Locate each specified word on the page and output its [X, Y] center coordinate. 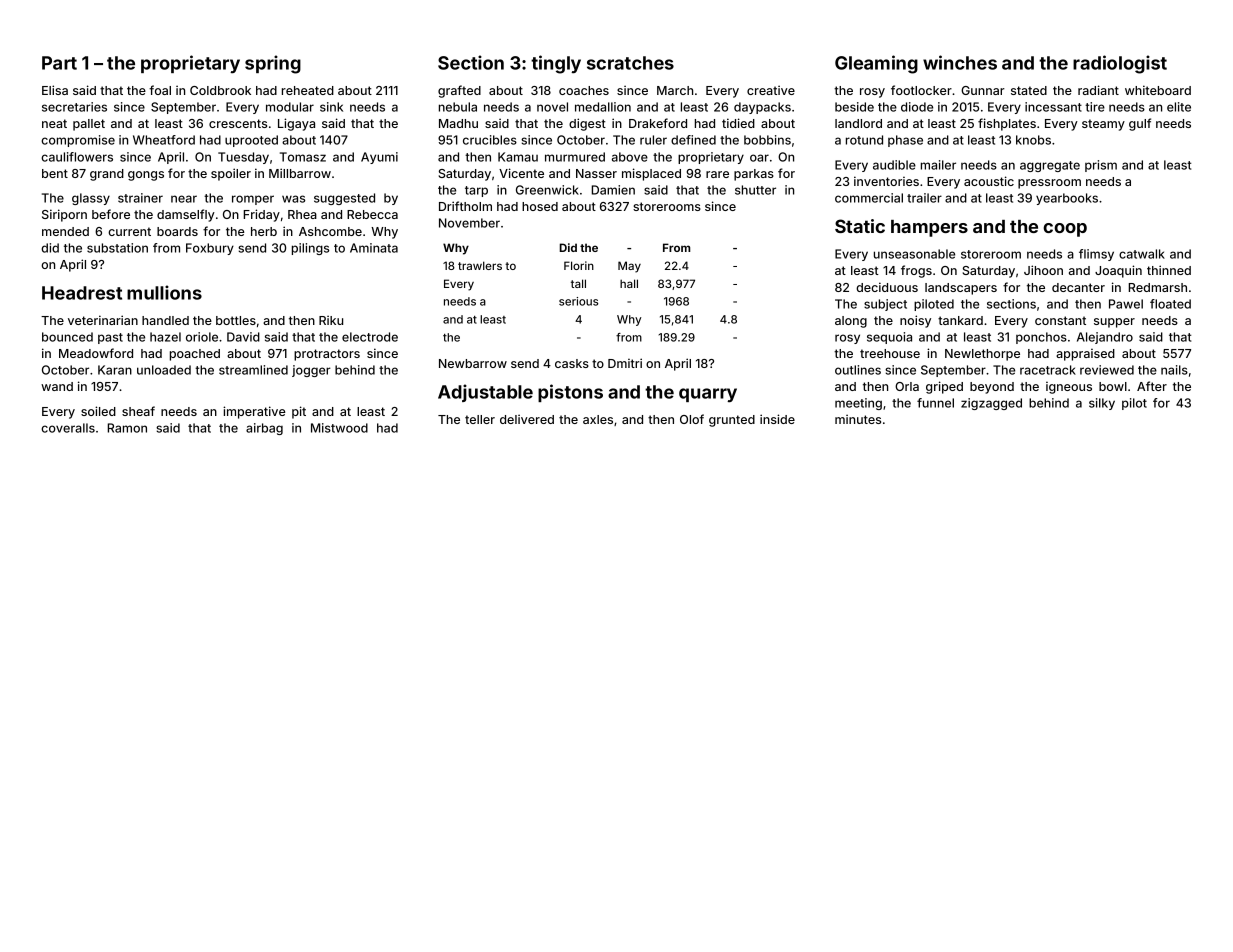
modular [290, 107]
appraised [1085, 355]
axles [598, 419]
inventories [886, 181]
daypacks [762, 108]
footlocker [921, 90]
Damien [613, 190]
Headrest [82, 293]
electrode [370, 337]
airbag [264, 429]
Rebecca [372, 214]
